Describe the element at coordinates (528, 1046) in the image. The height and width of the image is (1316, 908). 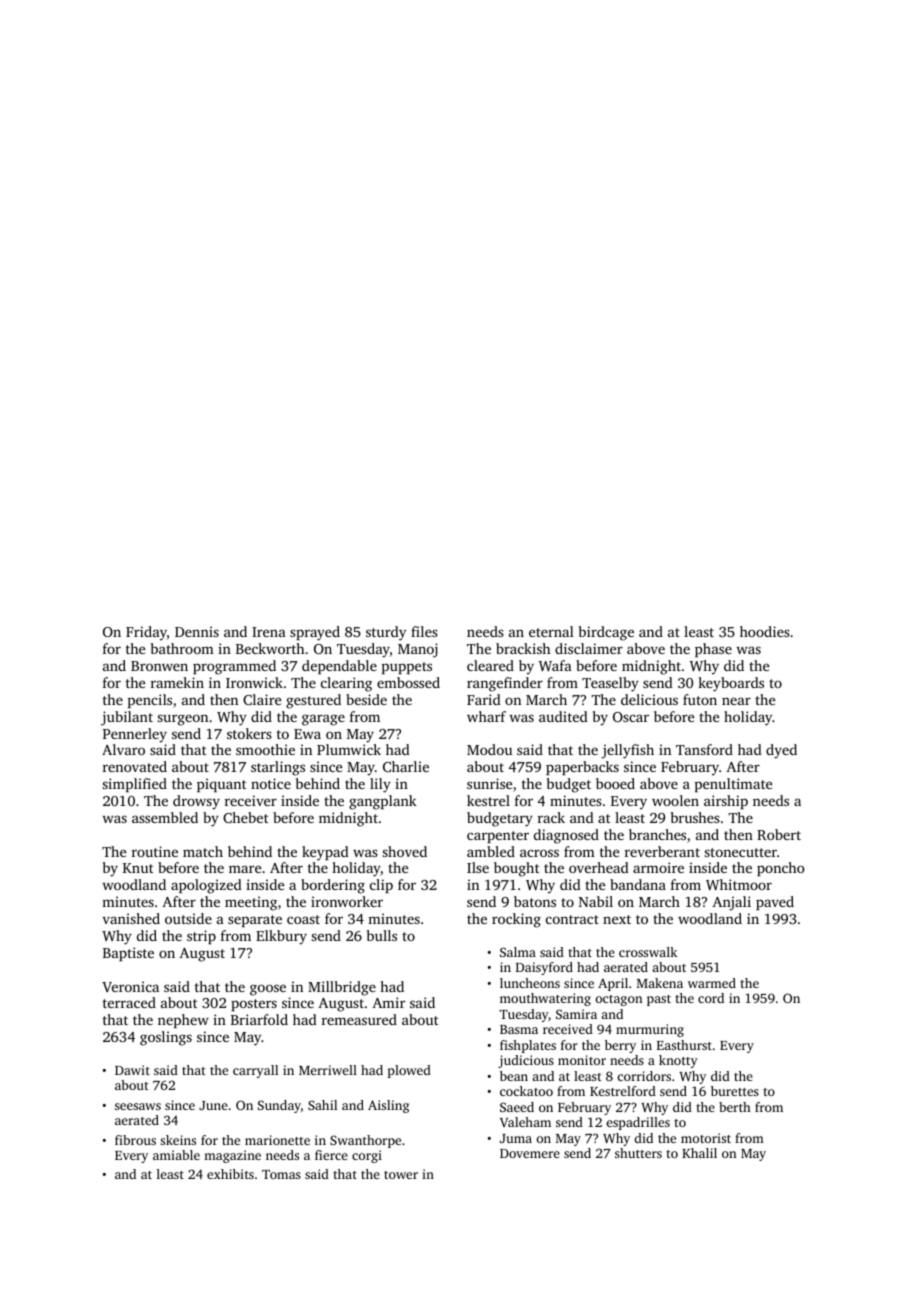
I see `fishplates` at that location.
